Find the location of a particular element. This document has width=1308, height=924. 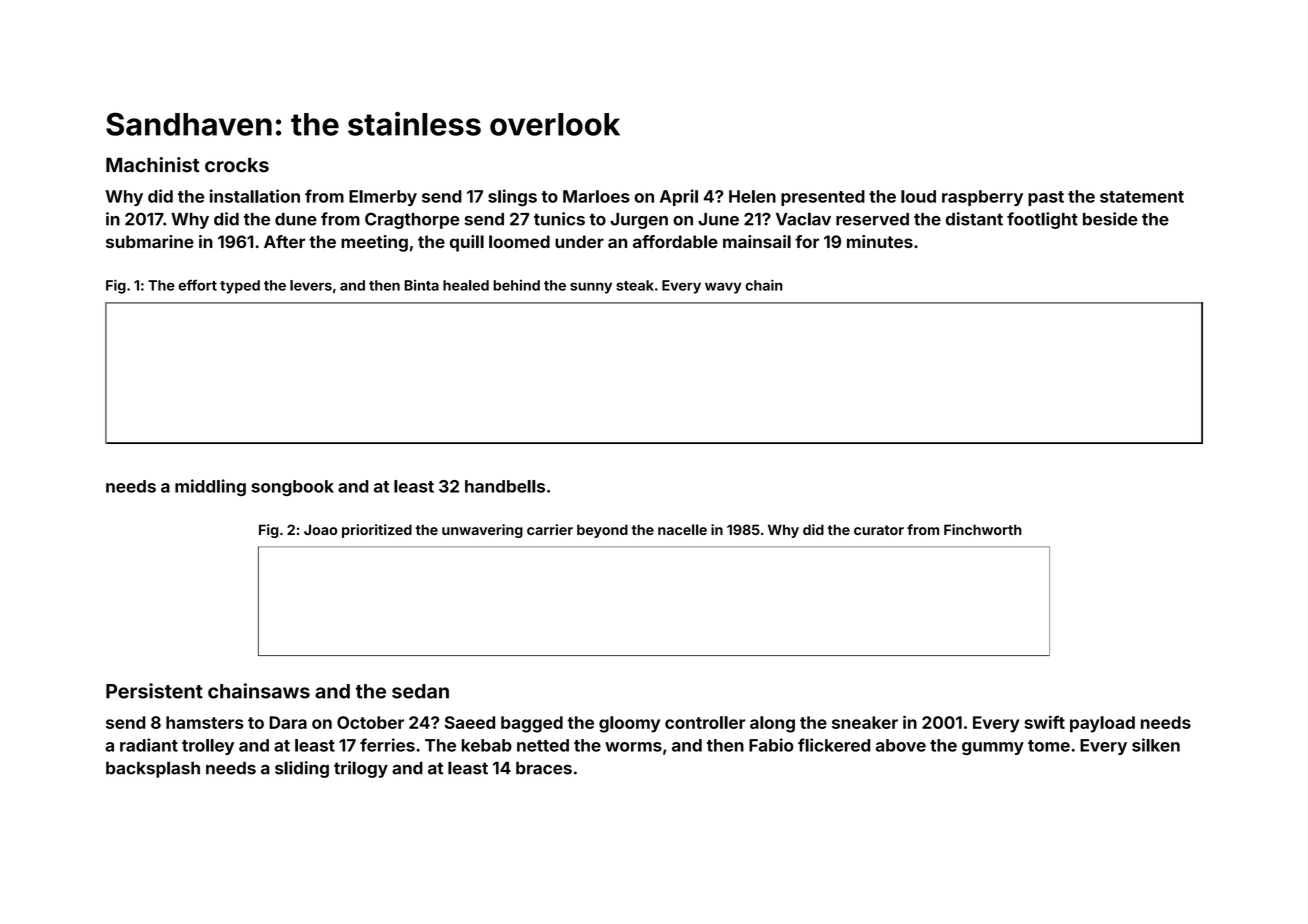

Finchworth is located at coordinates (983, 529).
